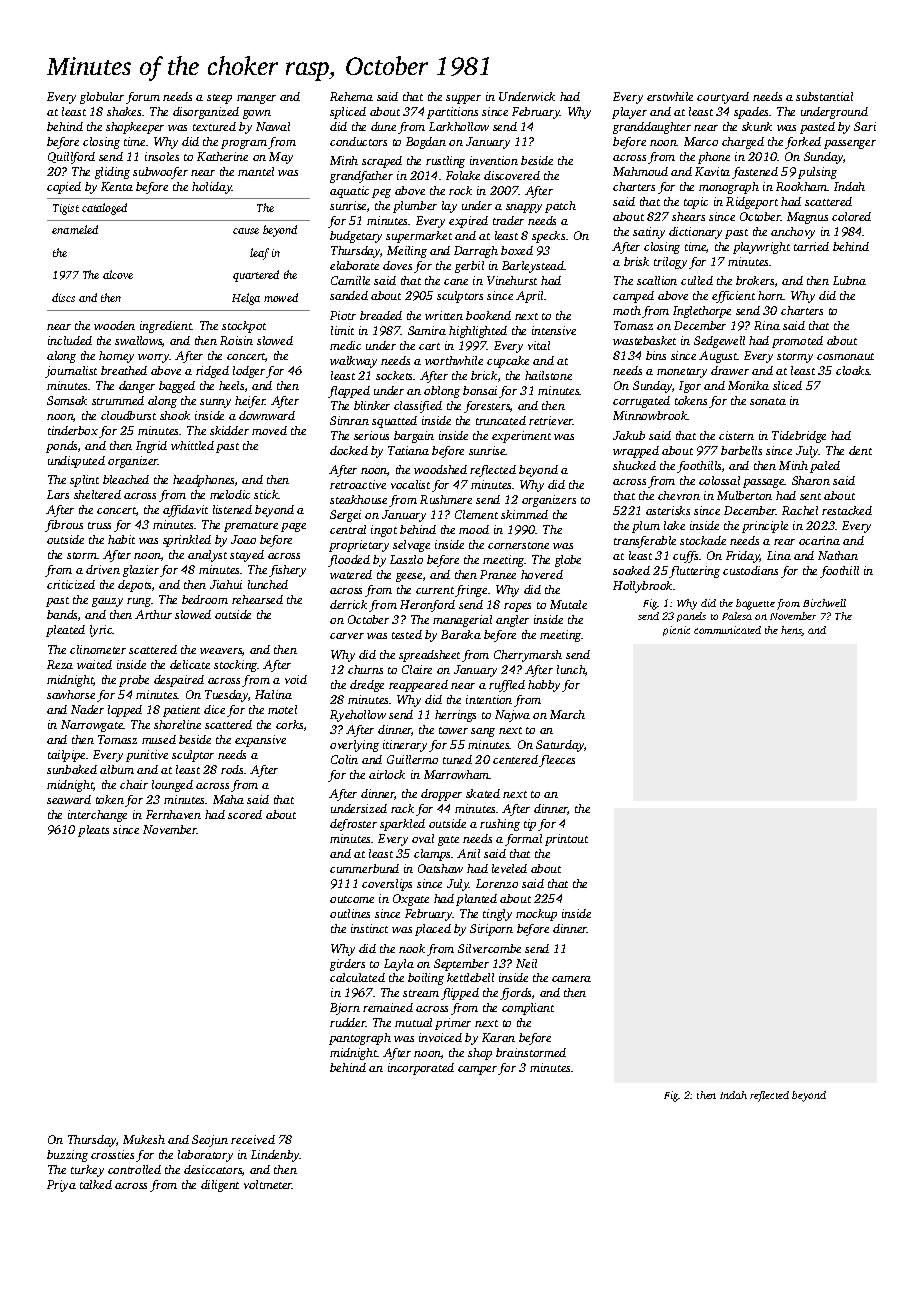  What do you see at coordinates (251, 527) in the document?
I see `premature` at bounding box center [251, 527].
